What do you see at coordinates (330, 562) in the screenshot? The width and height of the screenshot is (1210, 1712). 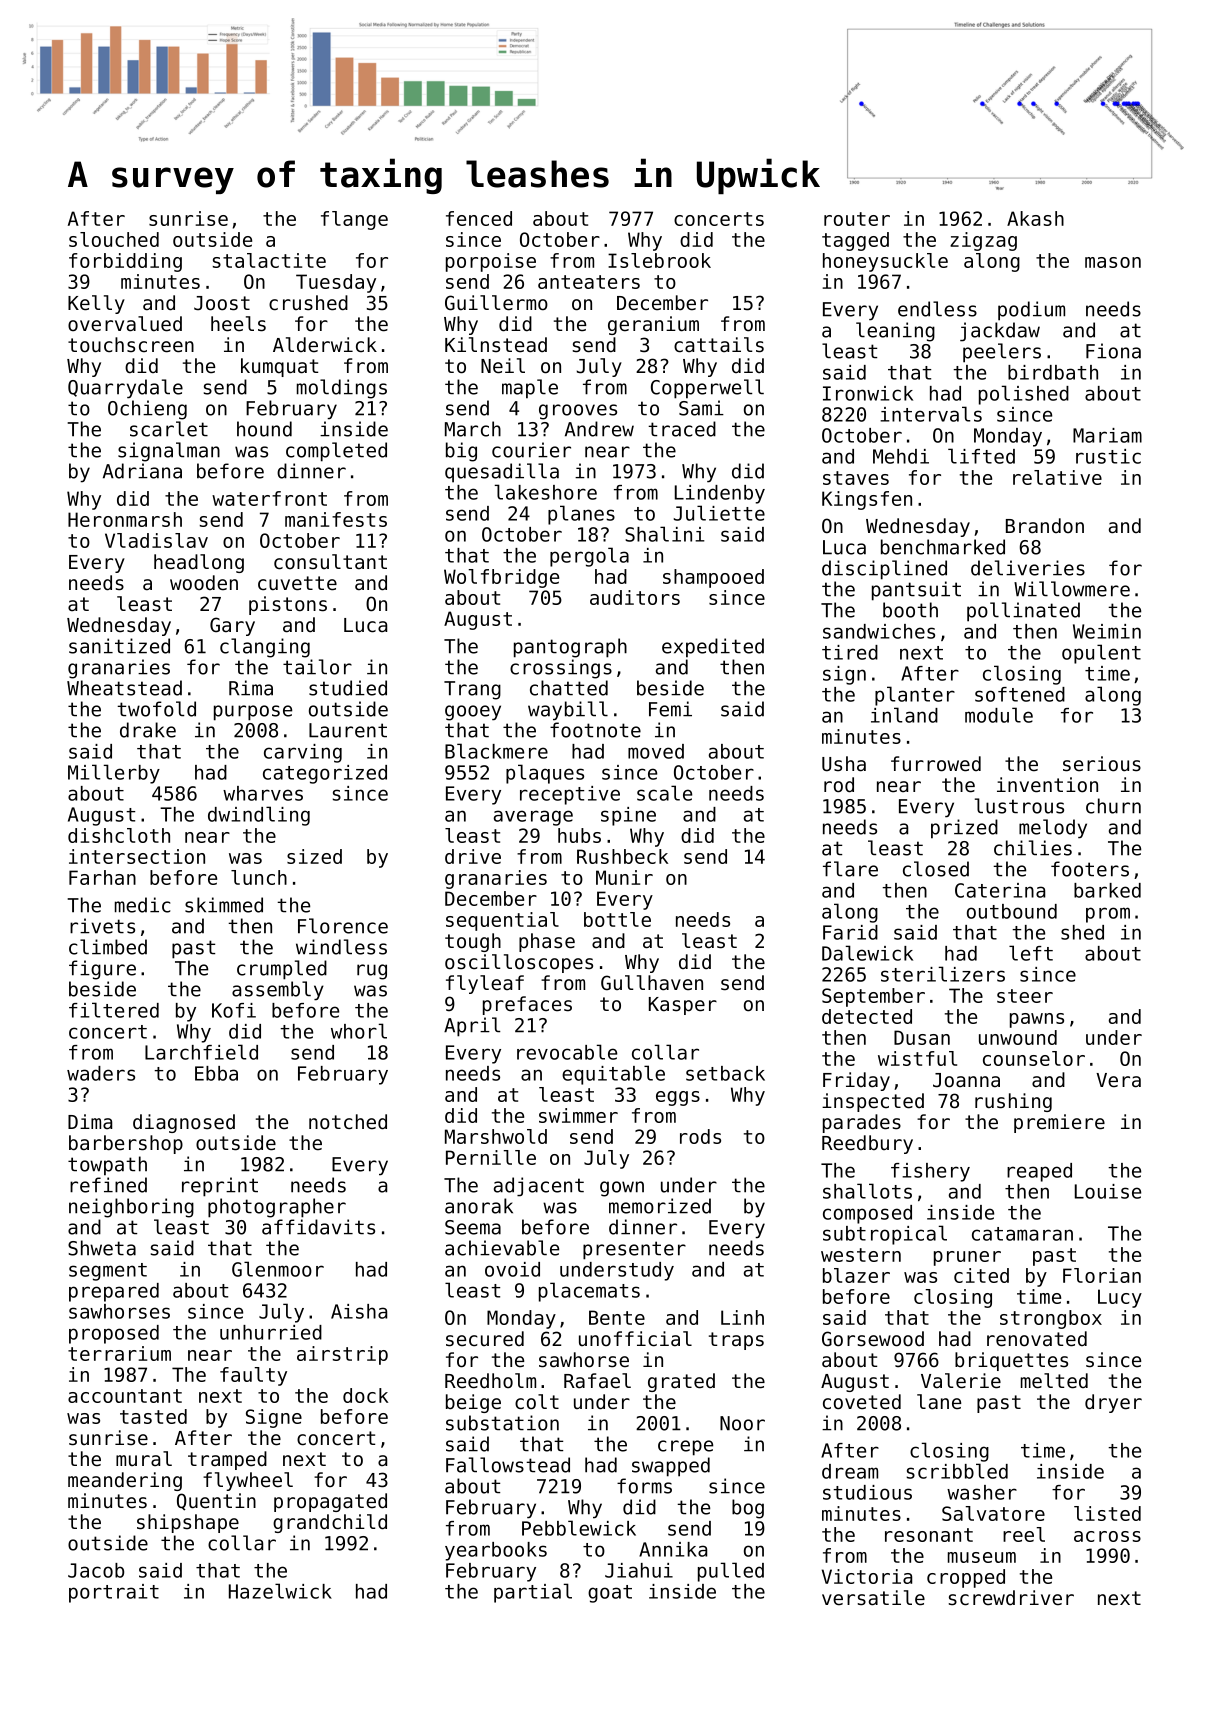 I see `consultant` at bounding box center [330, 562].
